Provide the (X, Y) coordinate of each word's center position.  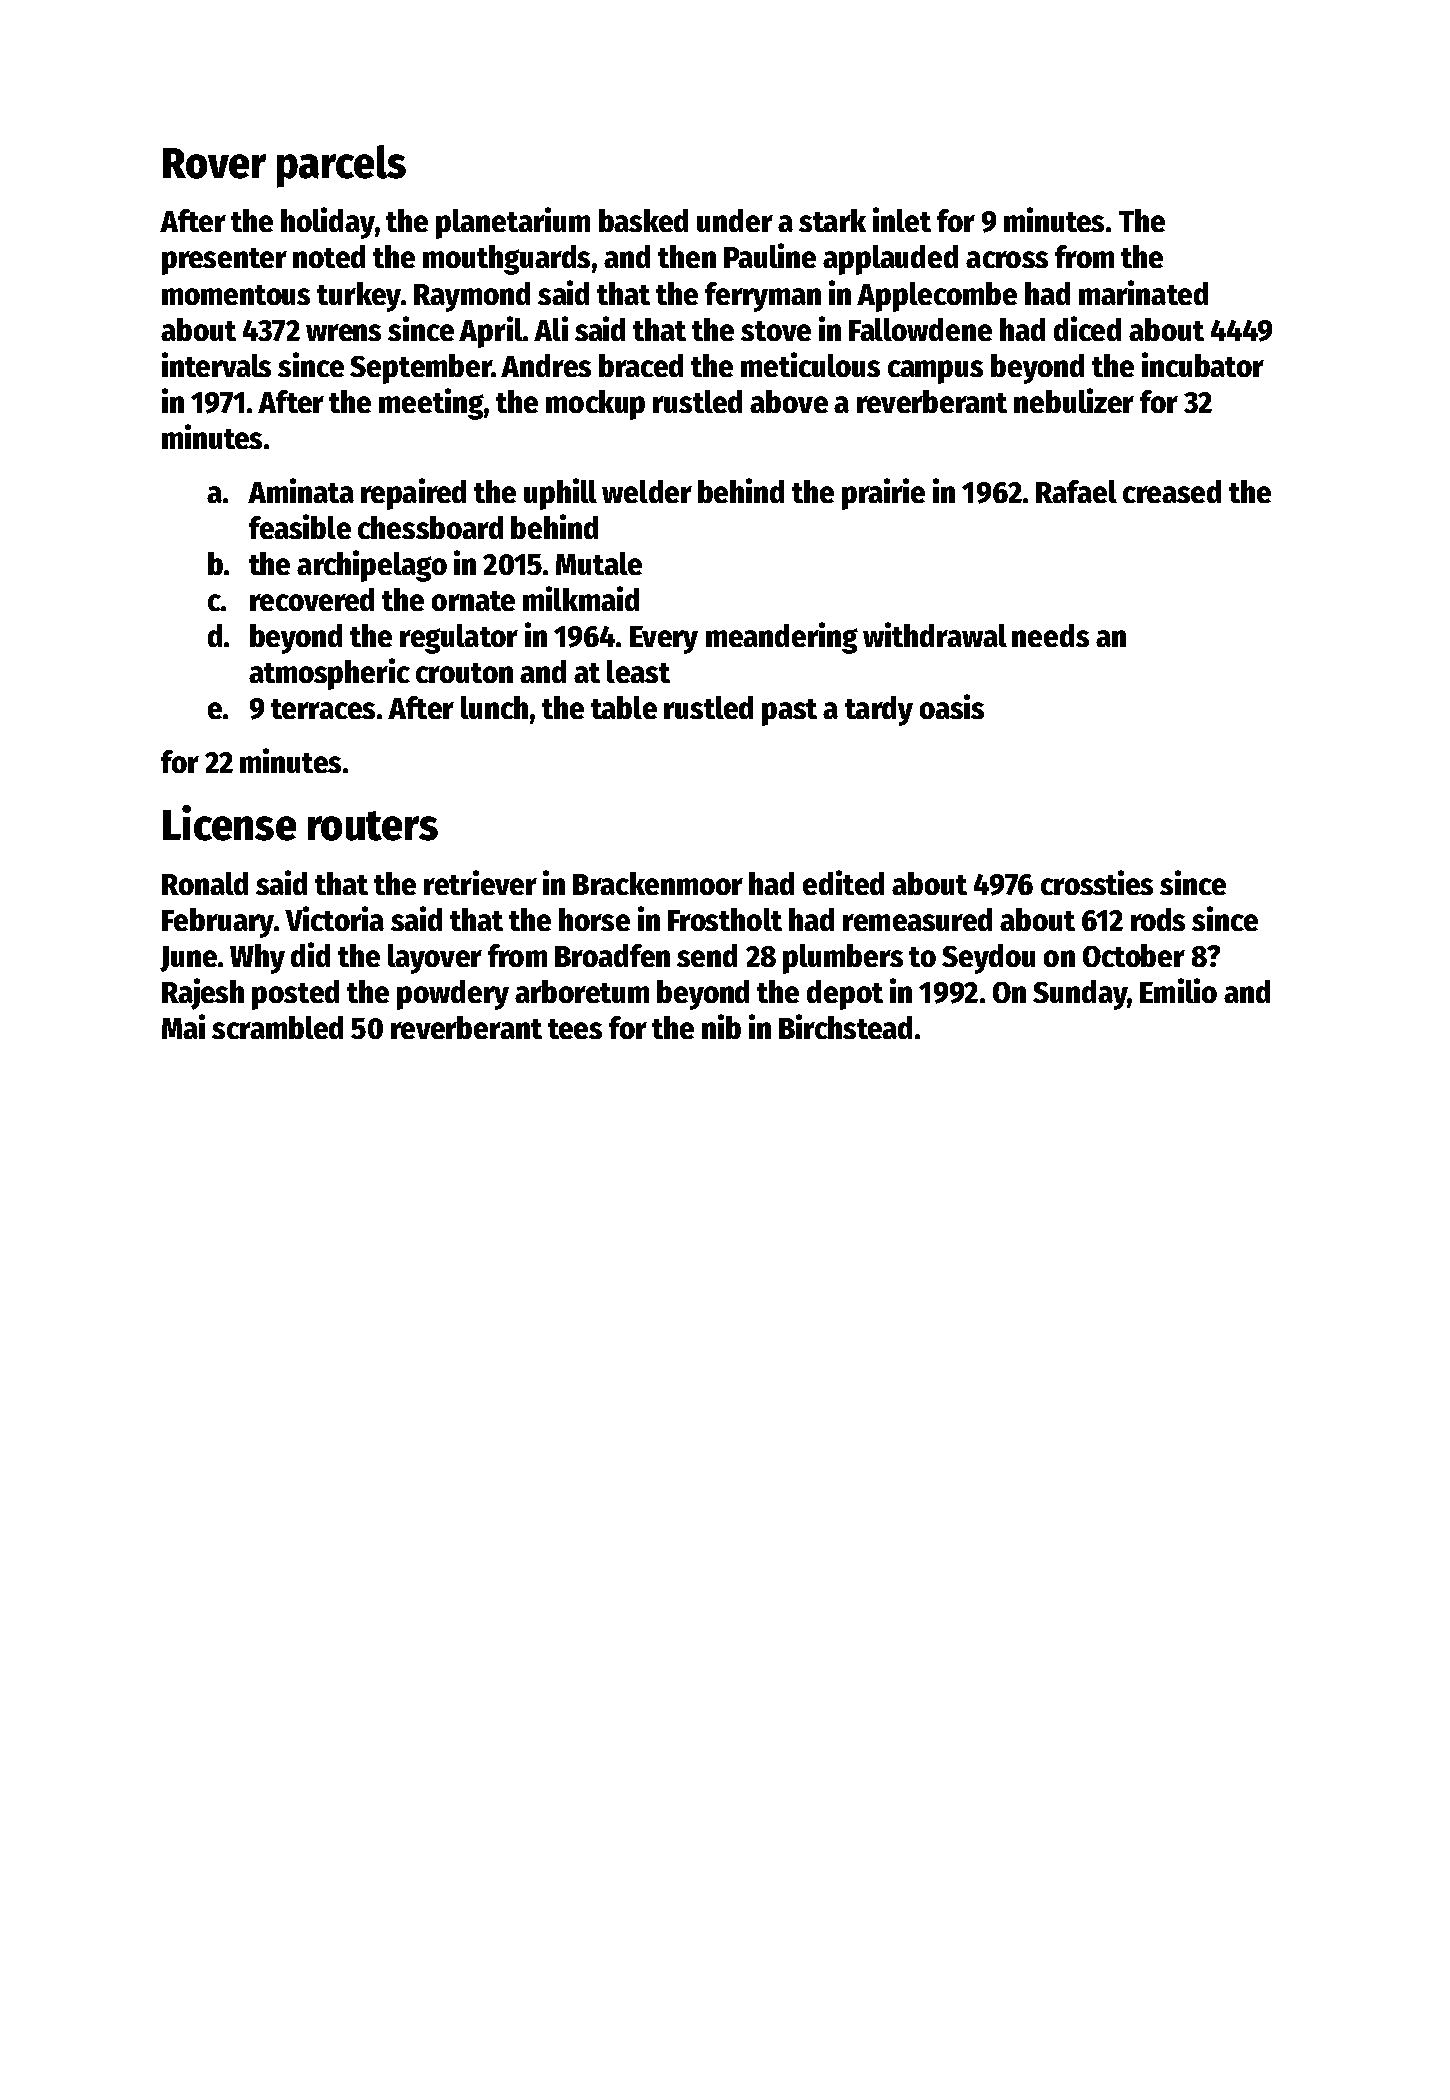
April (491, 332)
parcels (341, 166)
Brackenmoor (658, 883)
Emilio (1178, 990)
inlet (902, 219)
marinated (1143, 292)
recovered (312, 599)
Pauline (770, 255)
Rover (214, 163)
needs (1050, 635)
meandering (782, 638)
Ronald (205, 883)
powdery (453, 995)
